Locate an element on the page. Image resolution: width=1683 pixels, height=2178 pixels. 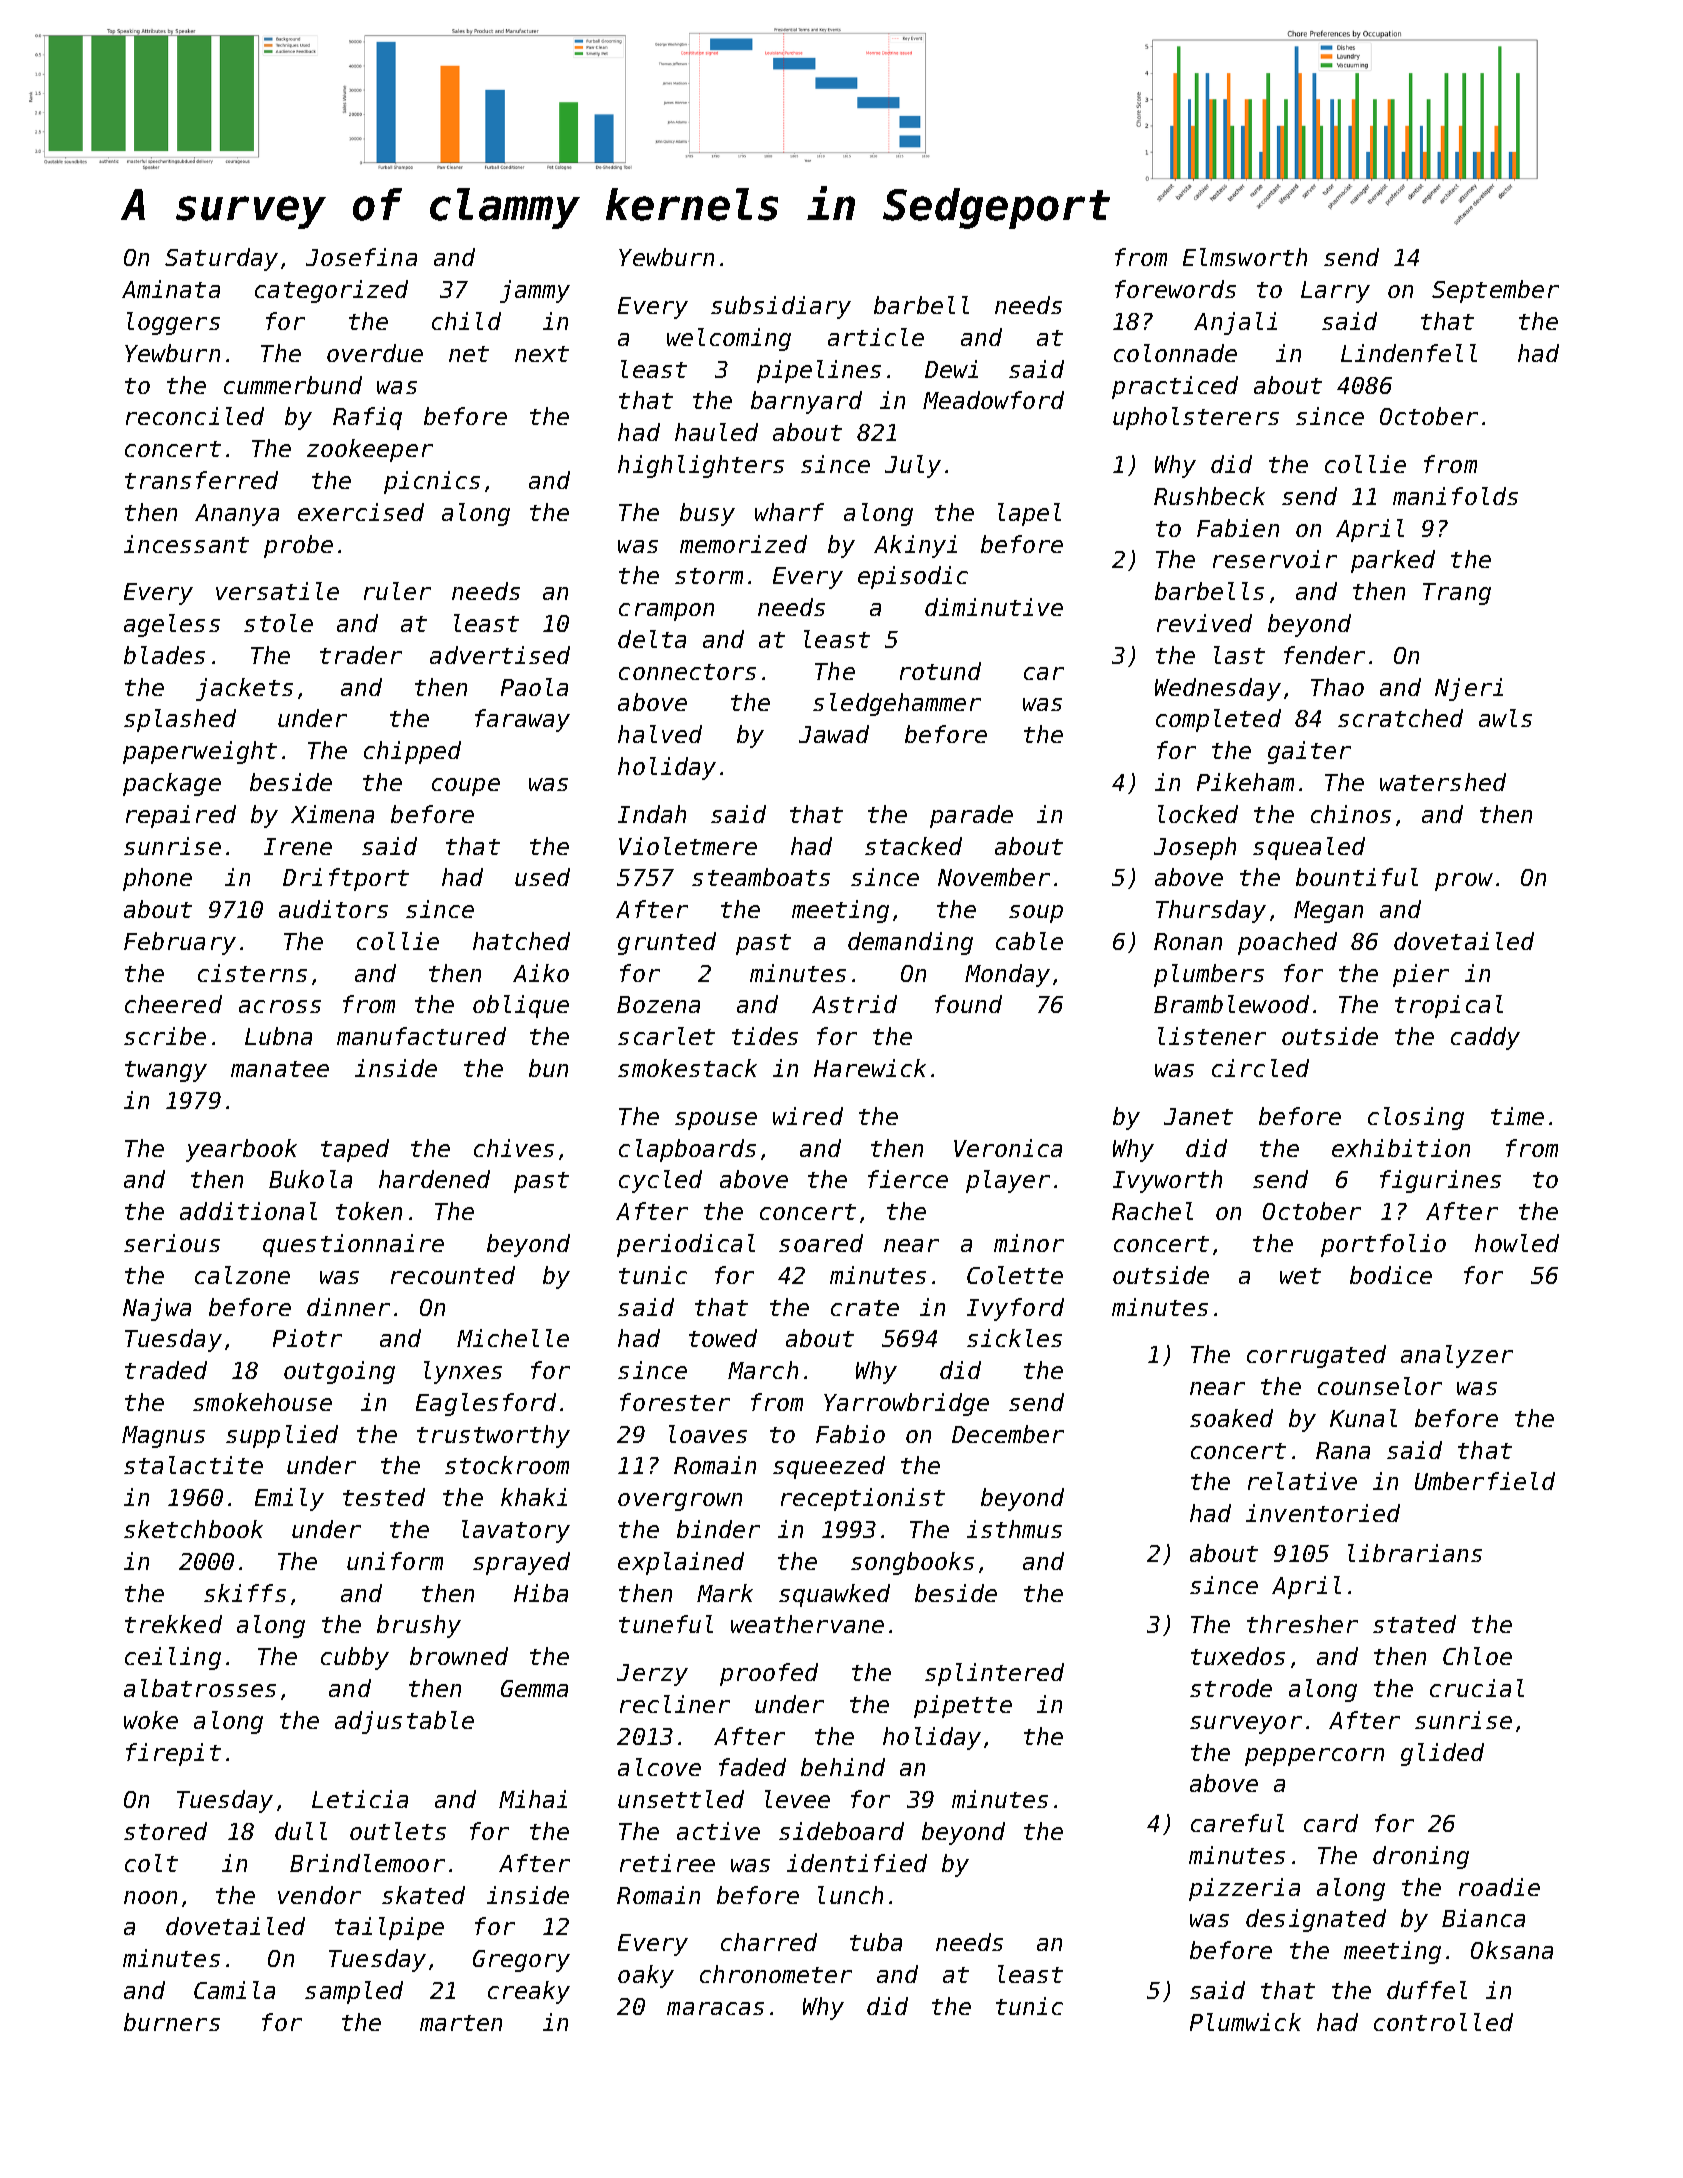
sideboard is located at coordinates (841, 1831).
